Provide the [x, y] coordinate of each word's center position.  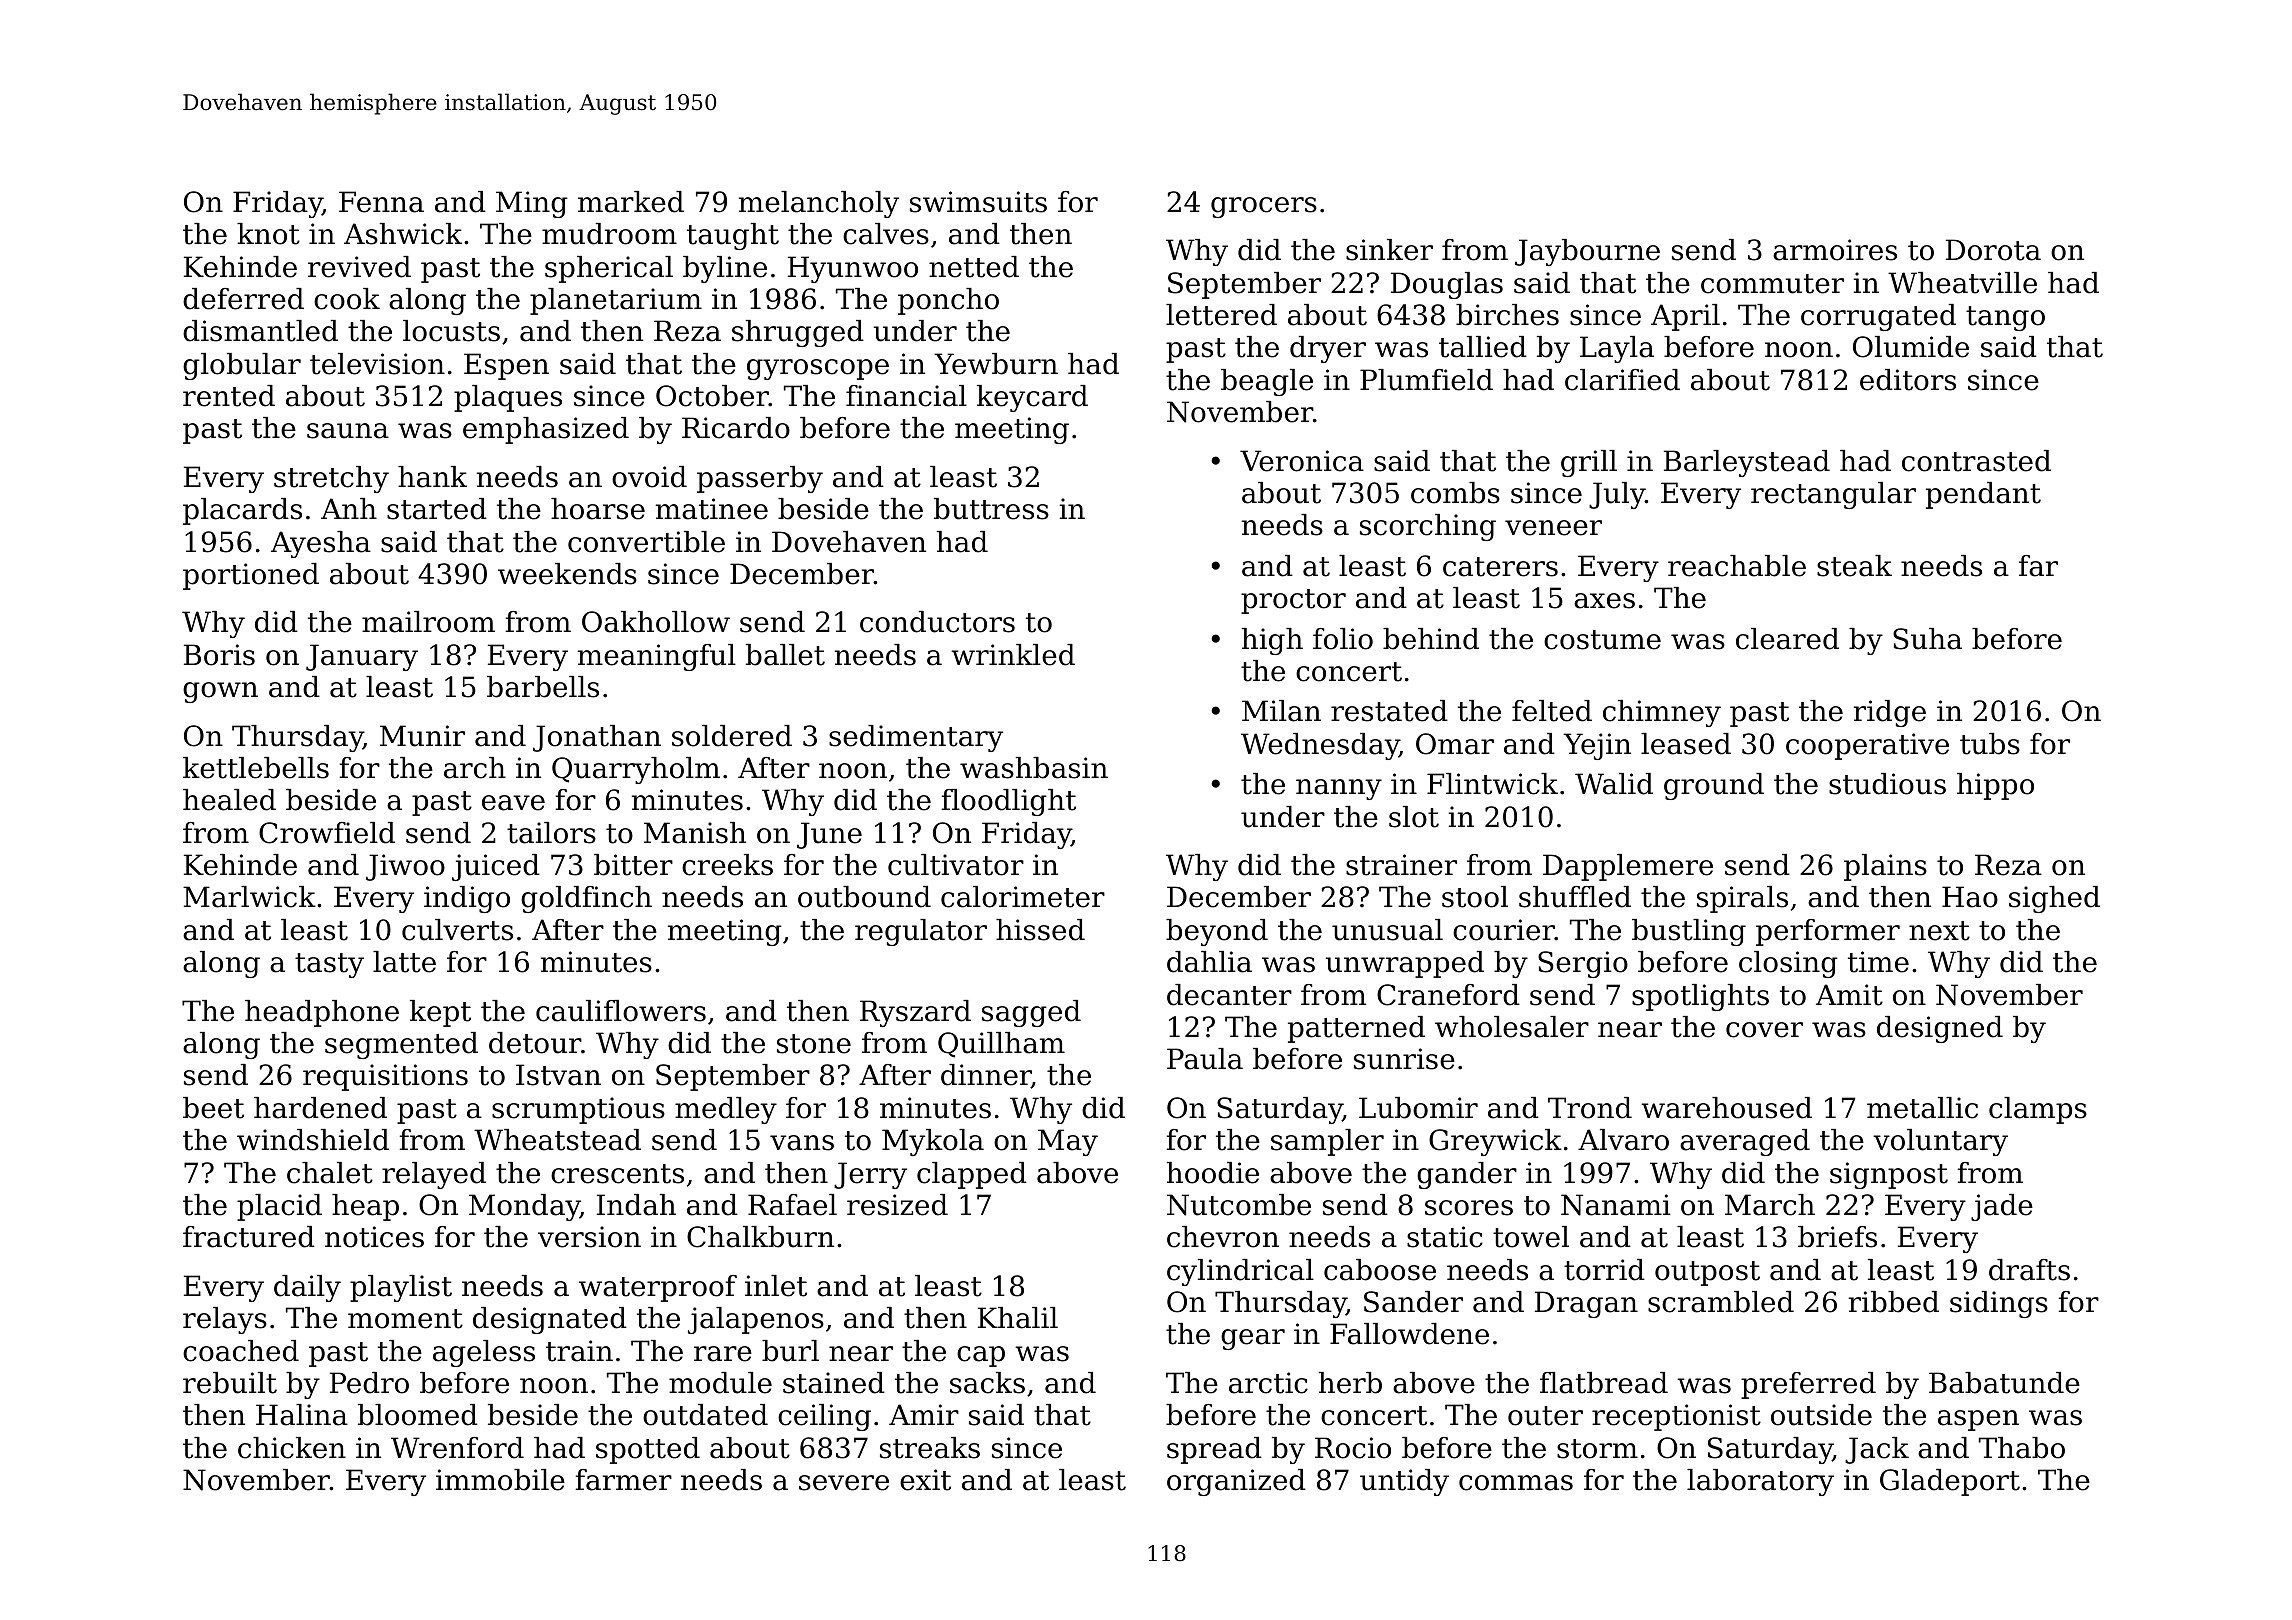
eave [513, 803]
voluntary [1940, 1142]
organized [1236, 1482]
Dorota [1993, 250]
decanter [1229, 995]
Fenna [381, 202]
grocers [1264, 207]
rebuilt [230, 1383]
